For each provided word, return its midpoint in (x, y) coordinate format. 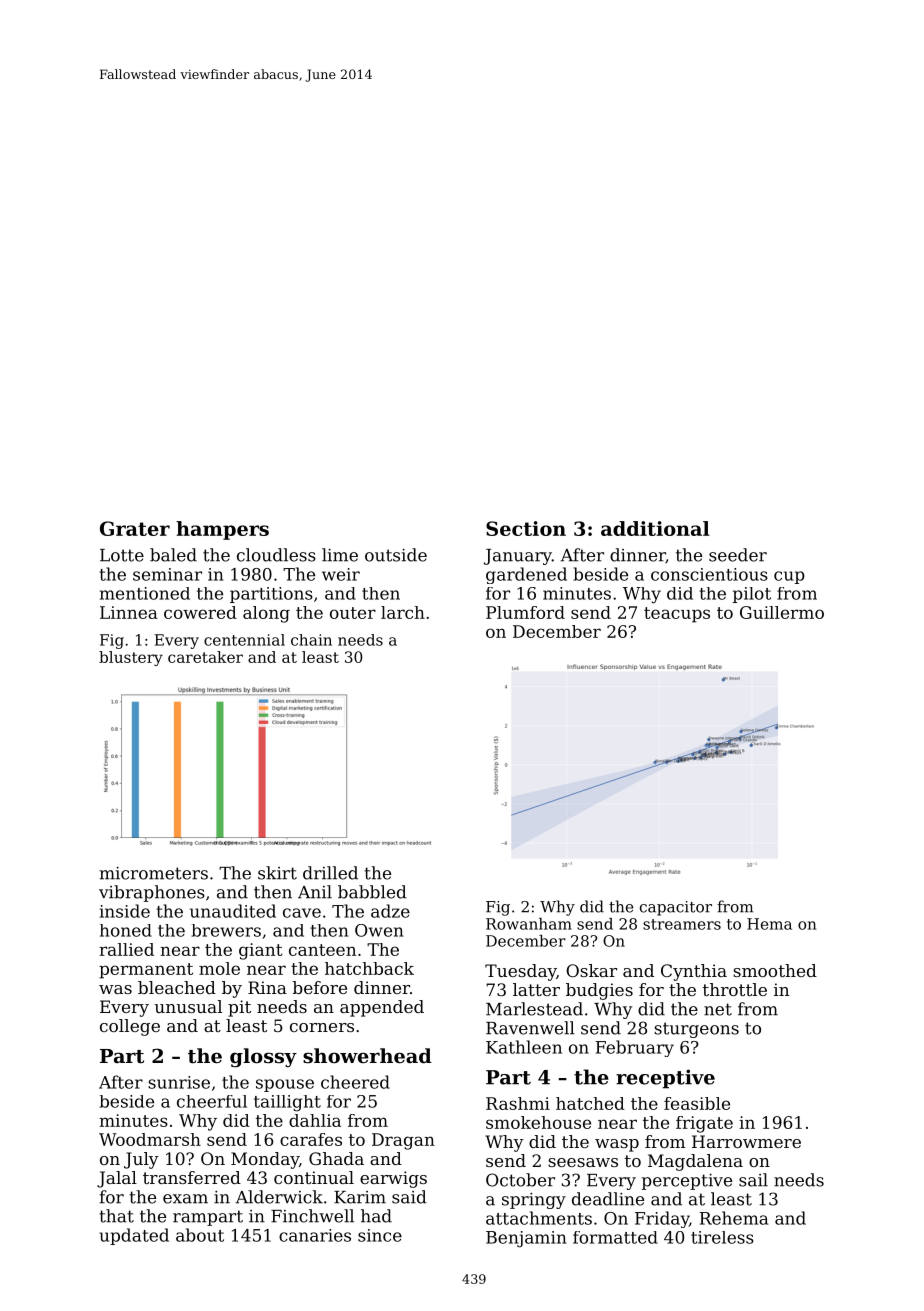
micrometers (154, 873)
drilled (330, 873)
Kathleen (524, 1047)
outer (353, 613)
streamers (682, 924)
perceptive (687, 1182)
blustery (131, 658)
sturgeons (696, 1030)
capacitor (676, 908)
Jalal (117, 1179)
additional (655, 528)
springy (534, 1201)
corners (322, 1027)
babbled (372, 892)
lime (340, 555)
